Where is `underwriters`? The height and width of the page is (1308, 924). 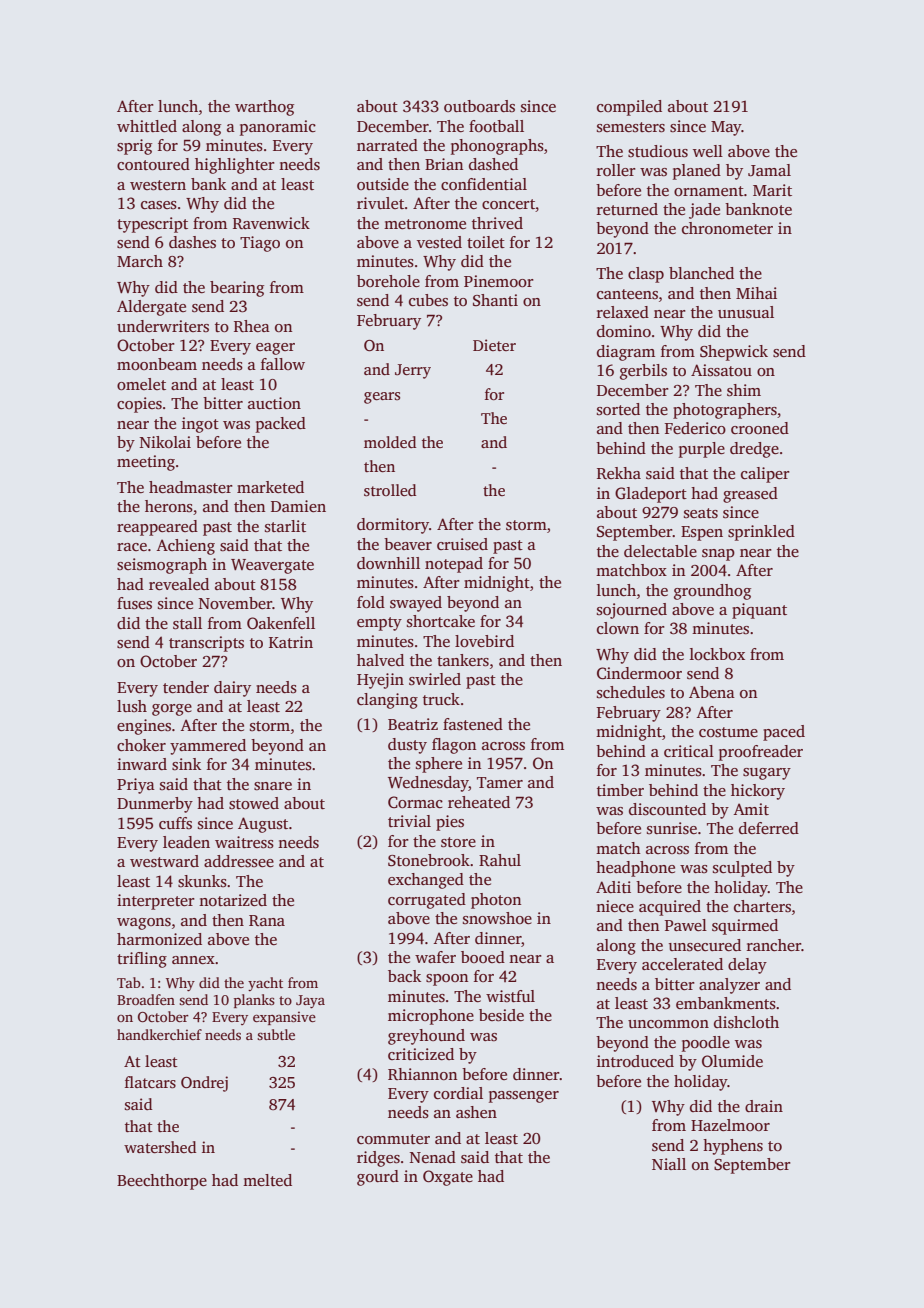
underwriters is located at coordinates (163, 326).
